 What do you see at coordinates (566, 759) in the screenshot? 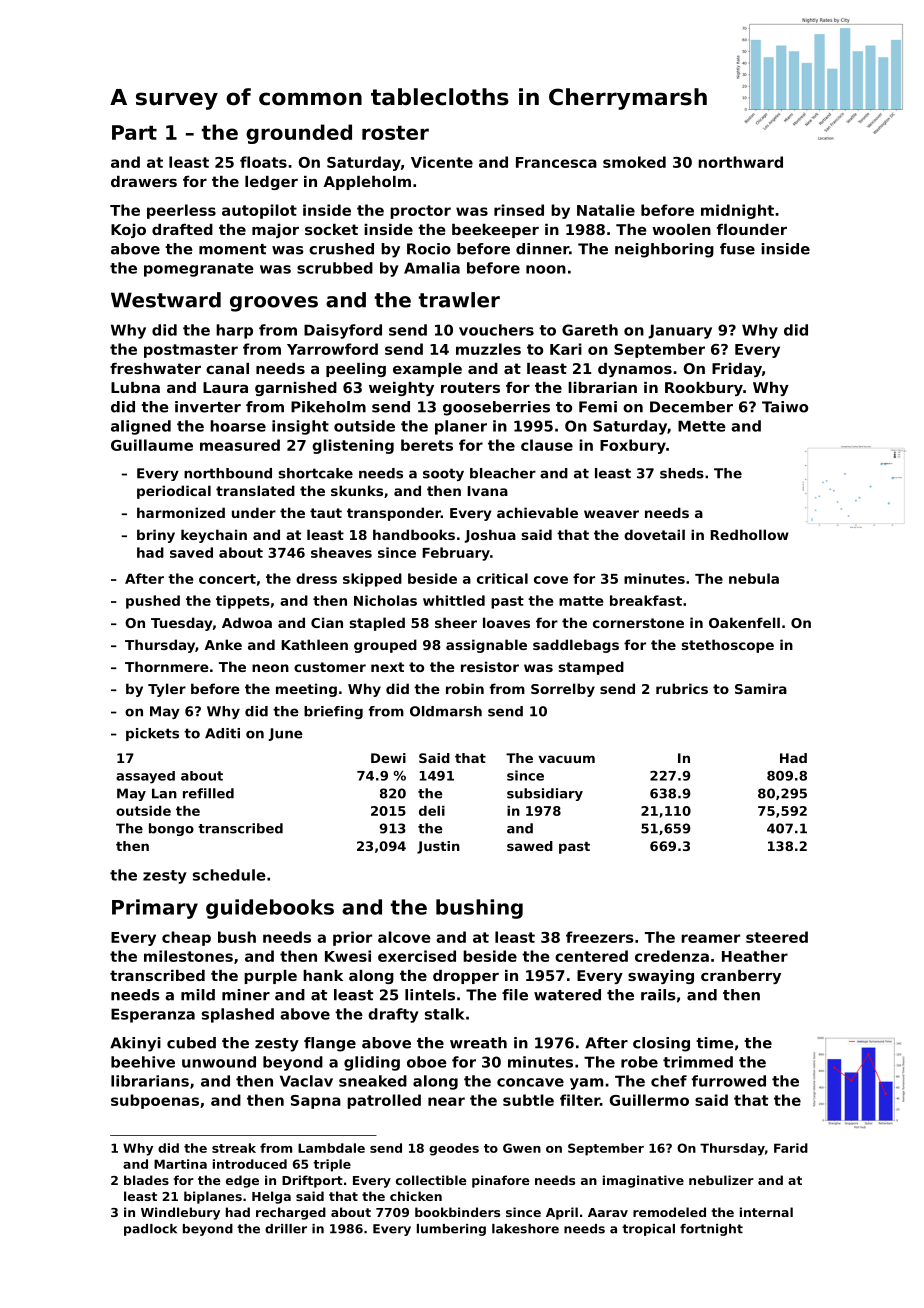
I see `vacuum` at bounding box center [566, 759].
